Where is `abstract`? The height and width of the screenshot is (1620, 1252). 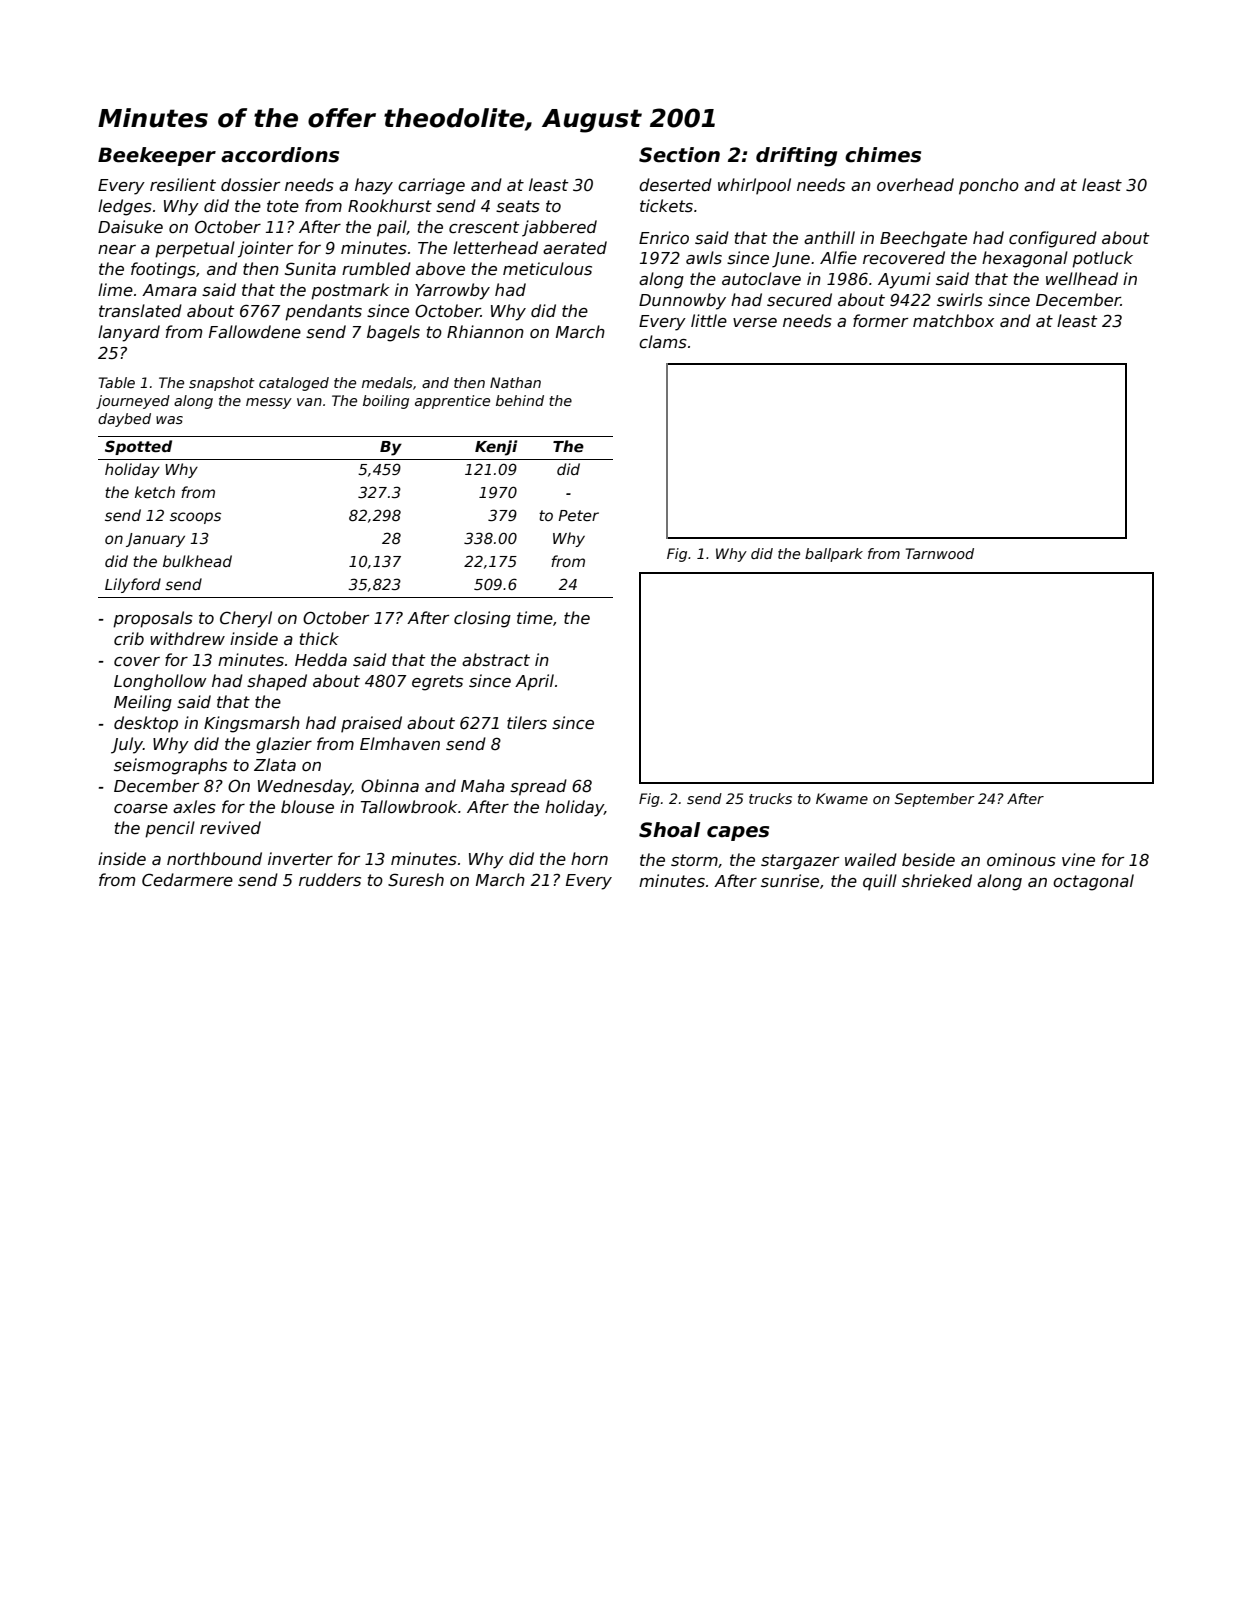 abstract is located at coordinates (496, 660).
